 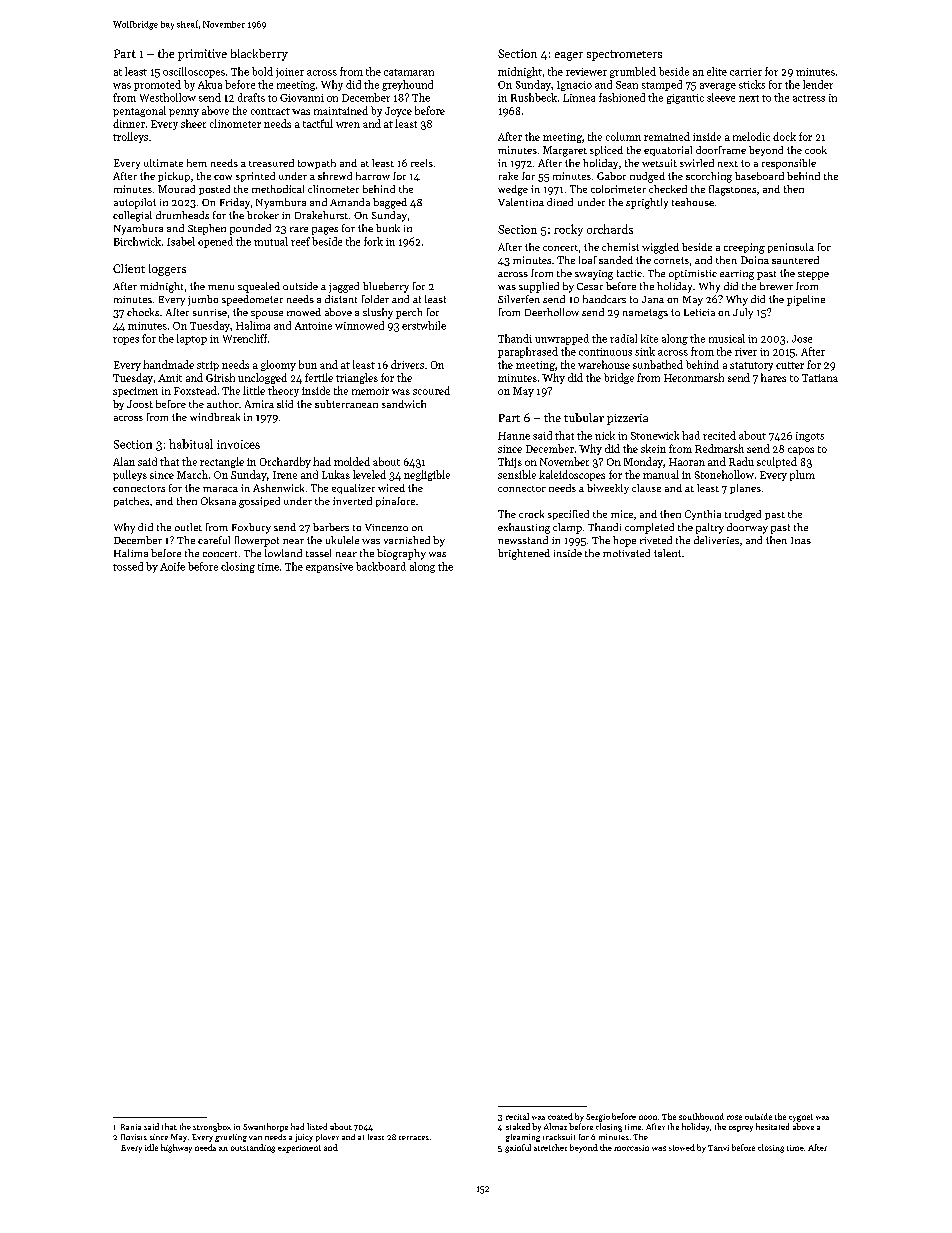 What do you see at coordinates (194, 72) in the image?
I see `oscilloscopes` at bounding box center [194, 72].
